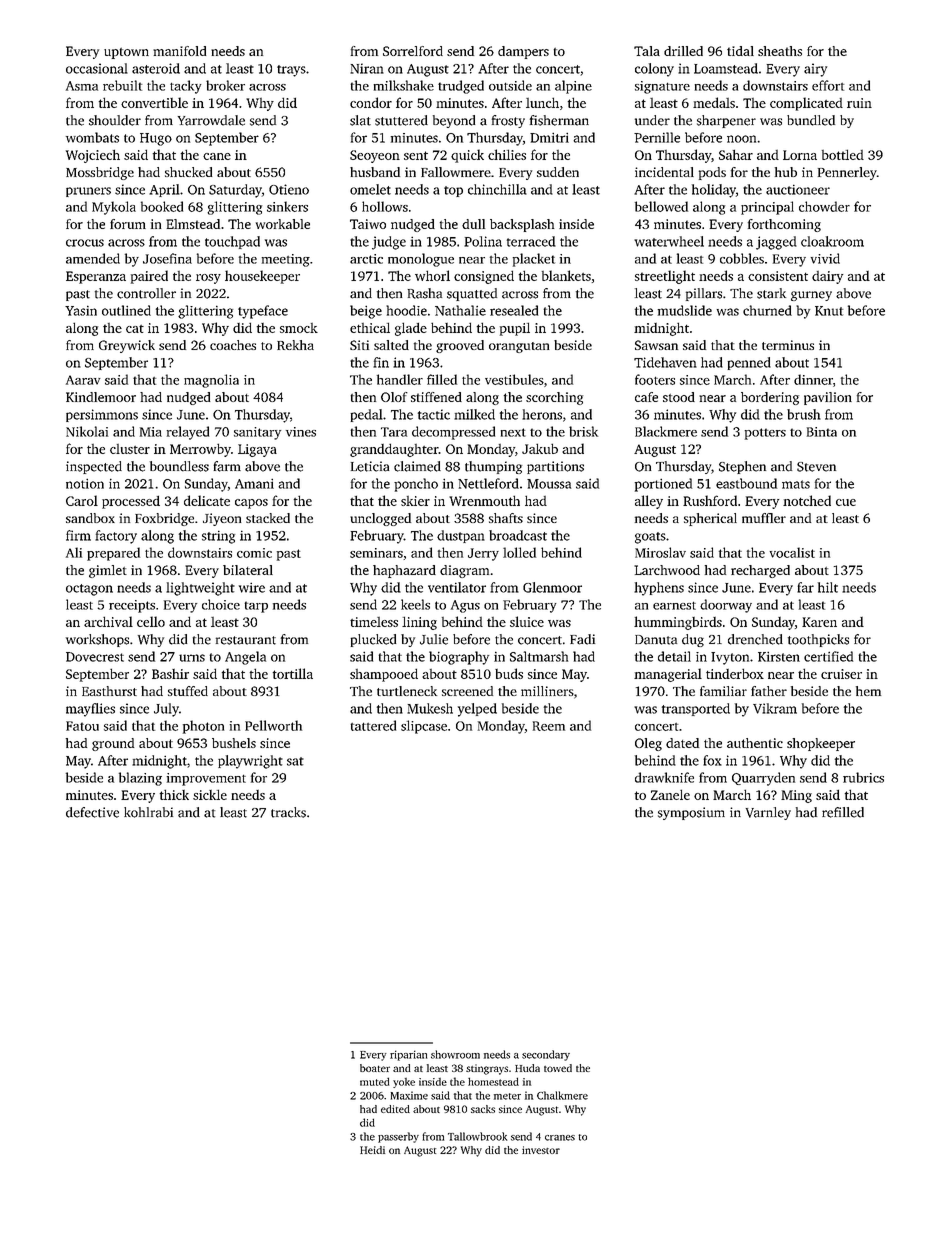 The height and width of the screenshot is (1233, 952). What do you see at coordinates (562, 1095) in the screenshot?
I see `Chalkmere` at bounding box center [562, 1095].
